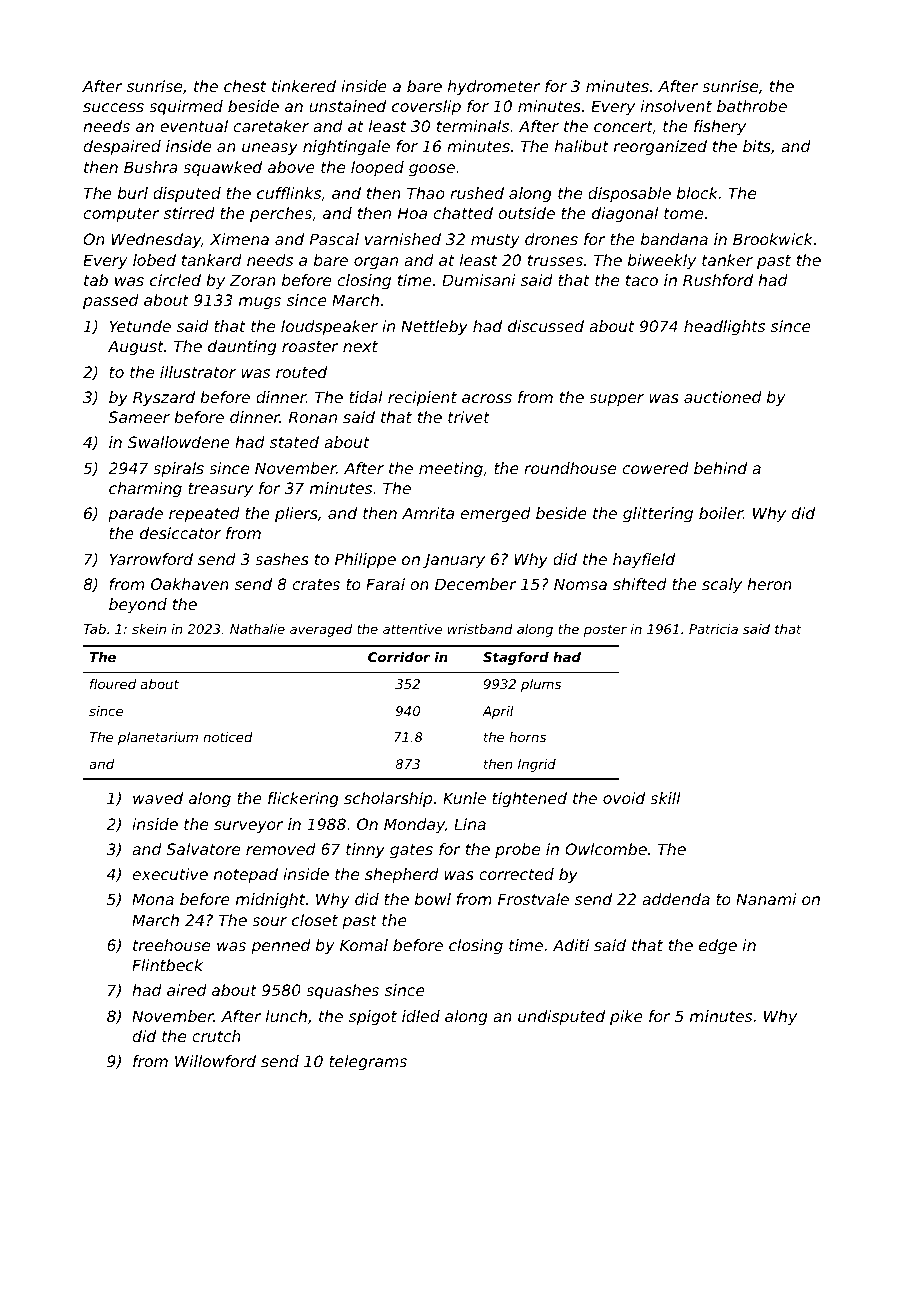  What do you see at coordinates (180, 533) in the page?
I see `desiccator` at bounding box center [180, 533].
